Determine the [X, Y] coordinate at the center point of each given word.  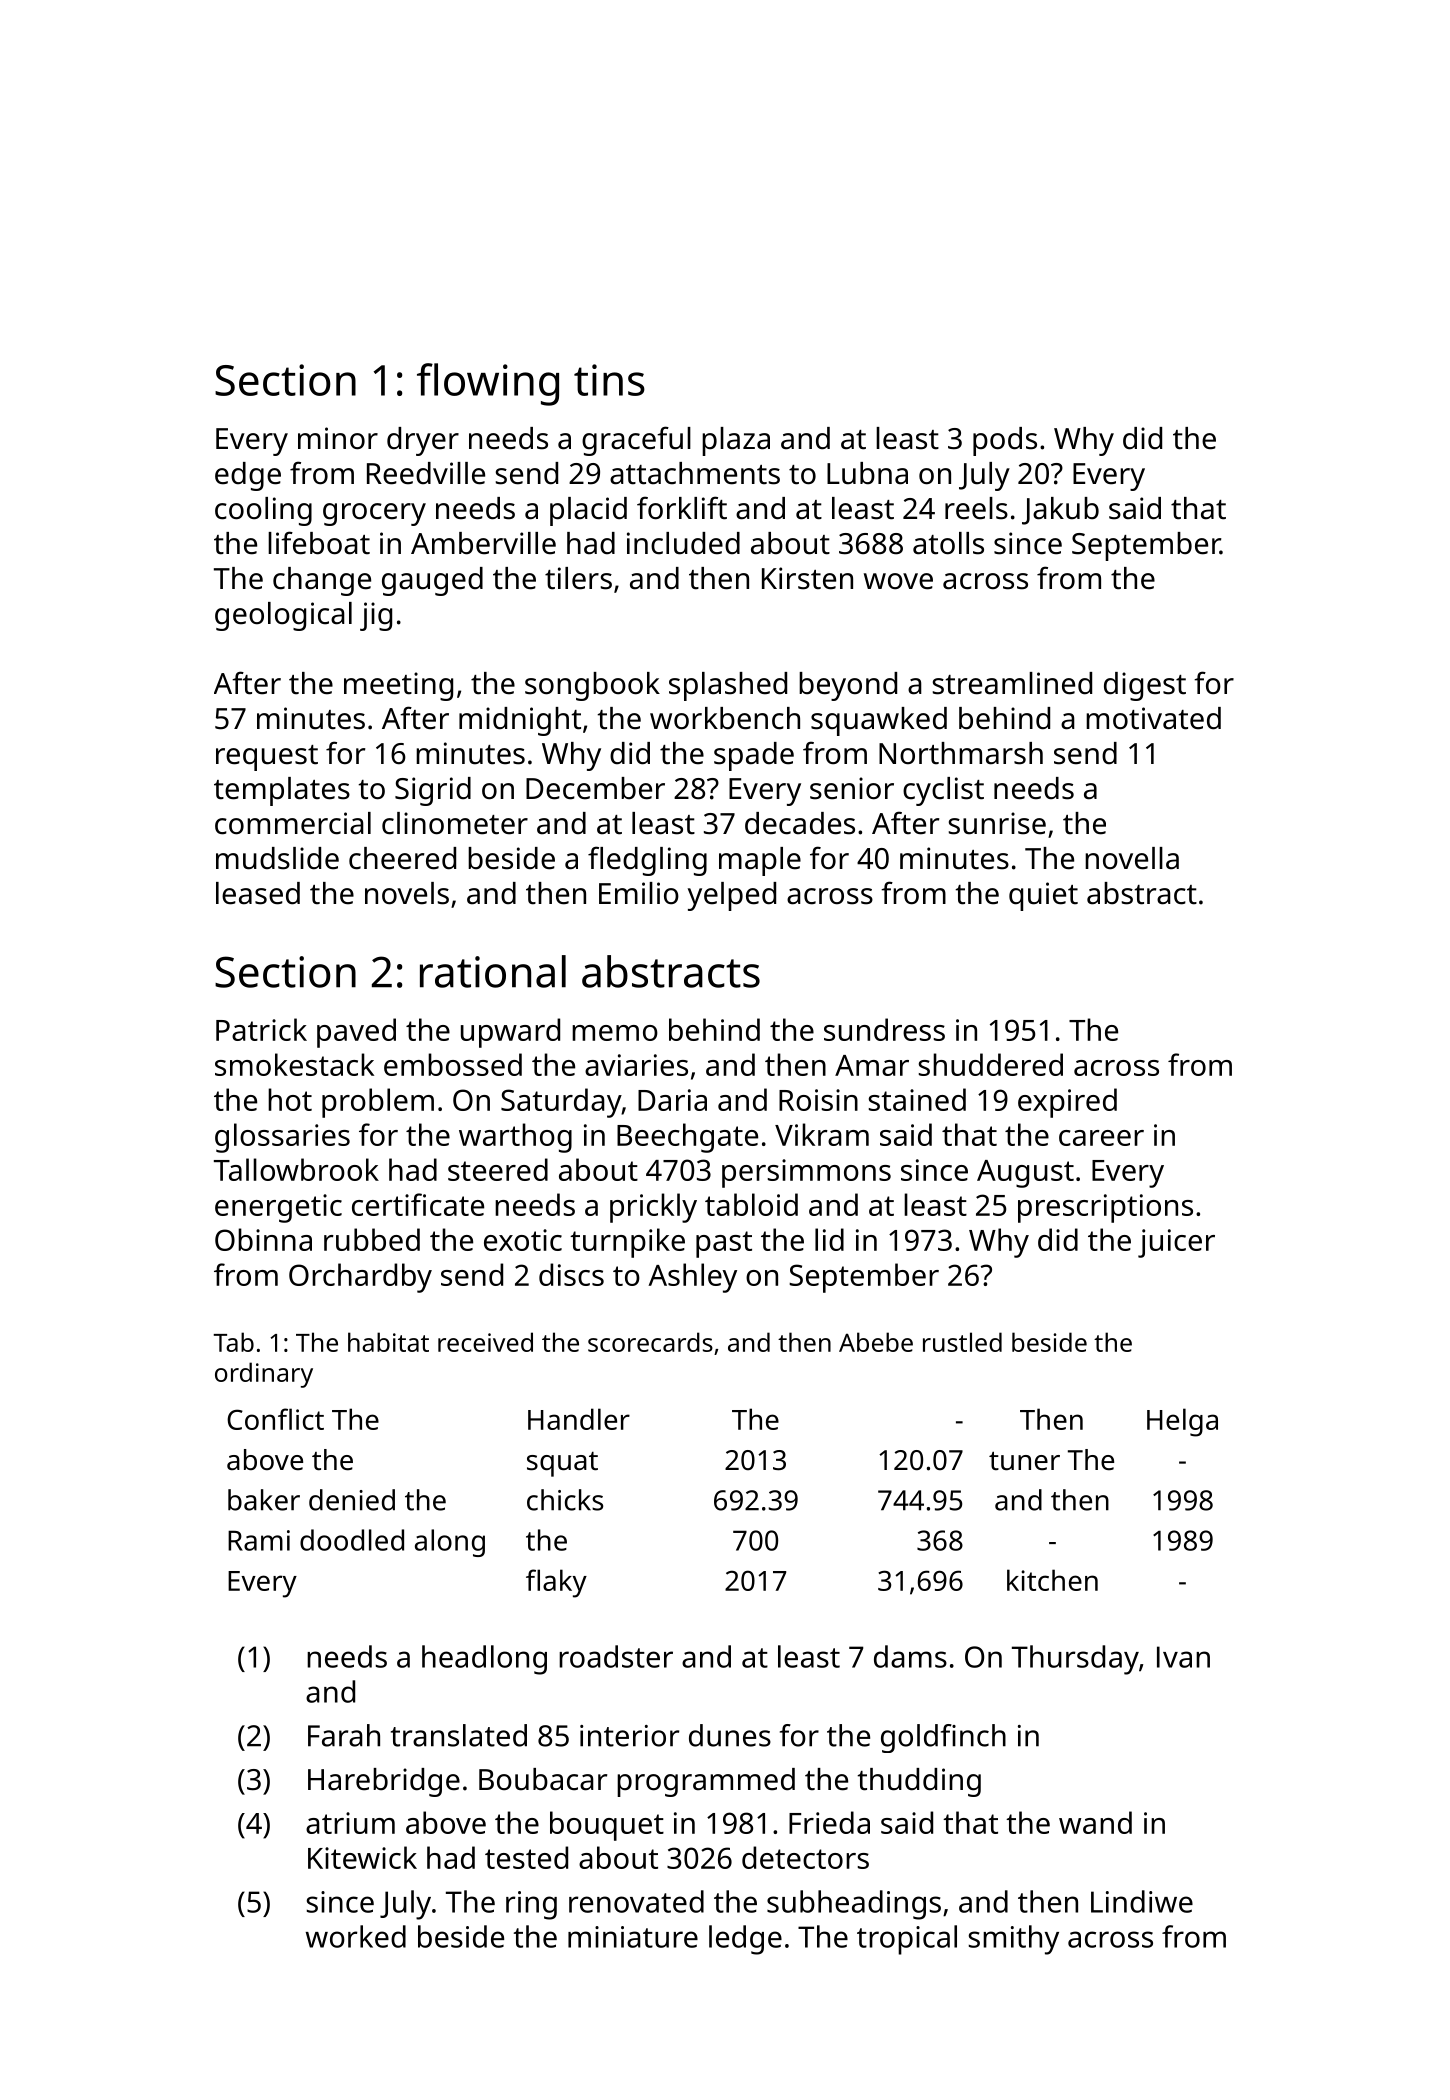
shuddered [991, 1064]
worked [356, 1936]
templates [282, 791]
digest [1145, 686]
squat [562, 1464]
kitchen [1052, 1580]
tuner [1024, 1461]
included [683, 543]
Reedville [426, 473]
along [450, 1543]
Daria [672, 1100]
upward [510, 1033]
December [595, 788]
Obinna [263, 1239]
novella [1132, 858]
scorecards [650, 1342]
